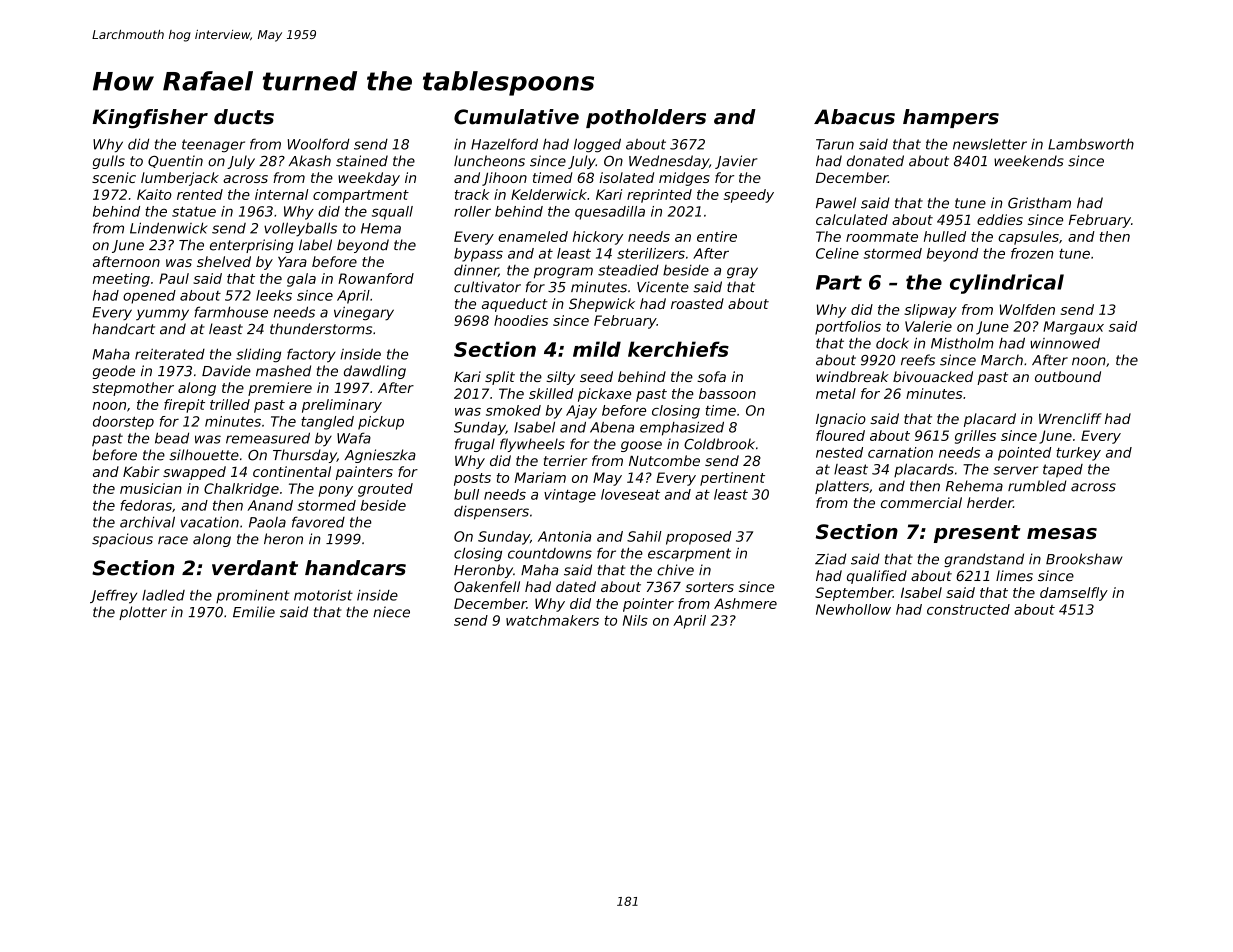 The height and width of the screenshot is (952, 1233). What do you see at coordinates (516, 117) in the screenshot?
I see `Cumulative` at bounding box center [516, 117].
